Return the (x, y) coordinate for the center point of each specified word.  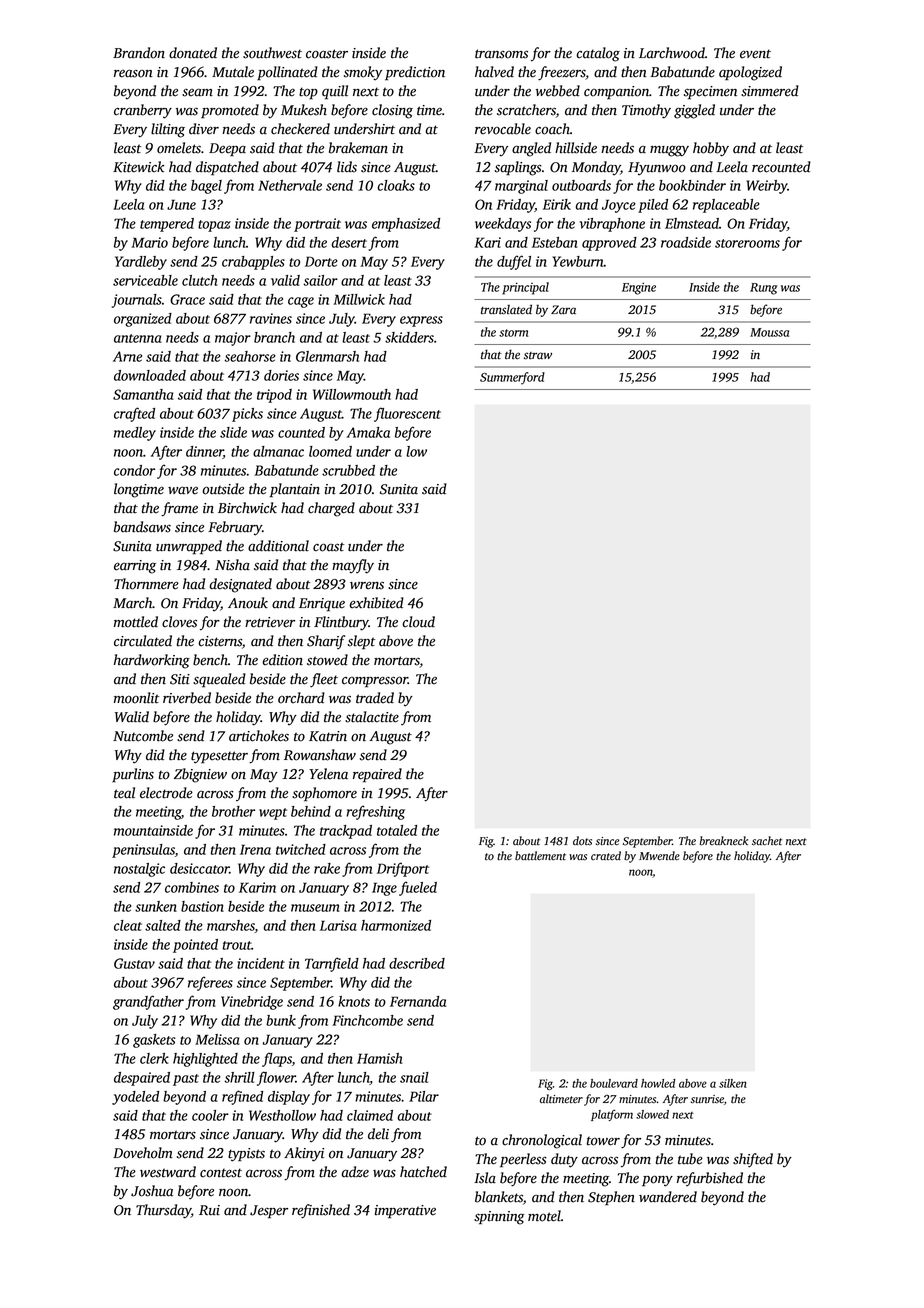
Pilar (424, 1096)
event (755, 54)
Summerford (512, 378)
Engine (639, 288)
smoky (363, 73)
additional (278, 546)
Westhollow (282, 1115)
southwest (272, 53)
